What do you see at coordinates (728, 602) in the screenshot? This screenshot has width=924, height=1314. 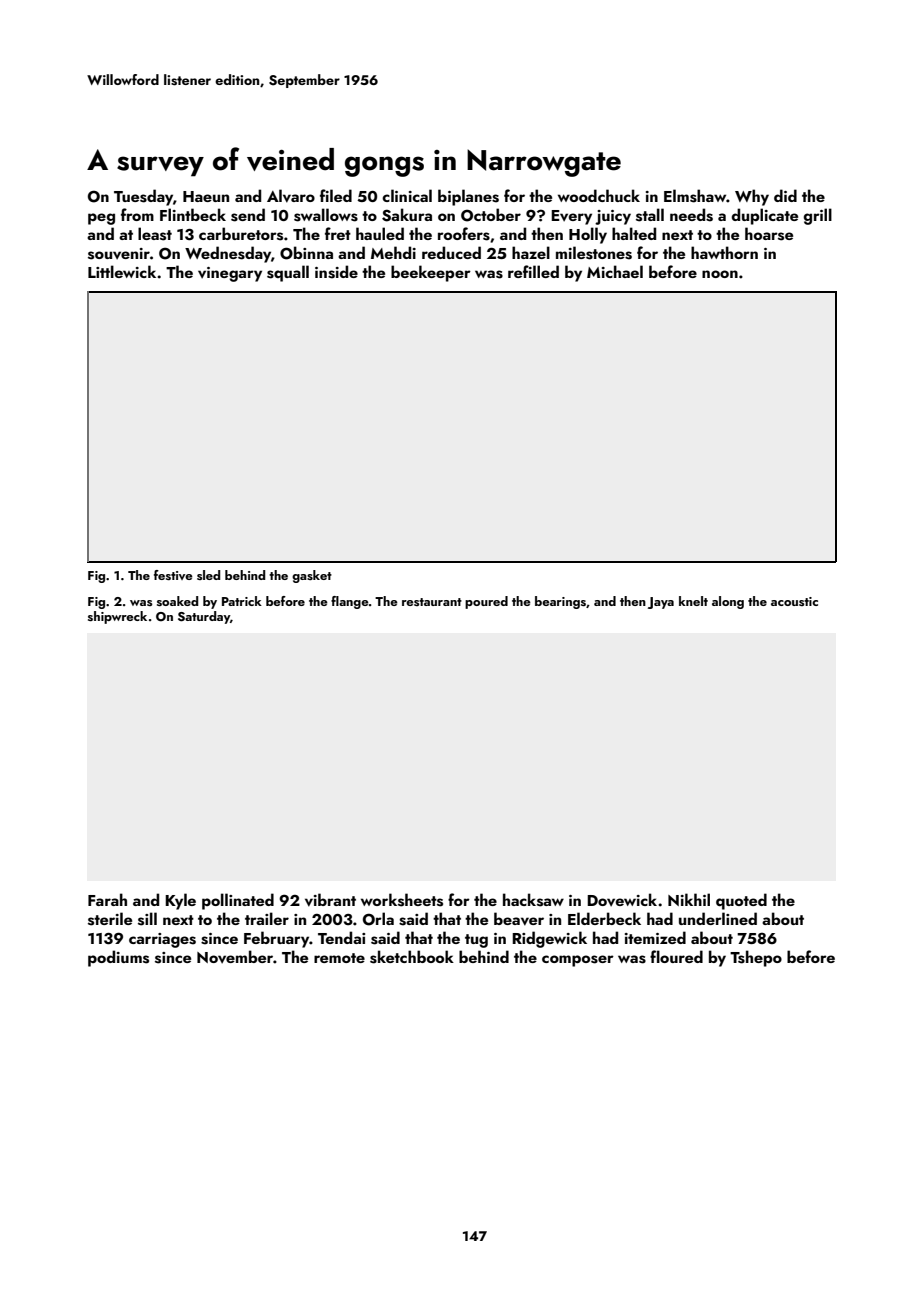 I see `along` at bounding box center [728, 602].
